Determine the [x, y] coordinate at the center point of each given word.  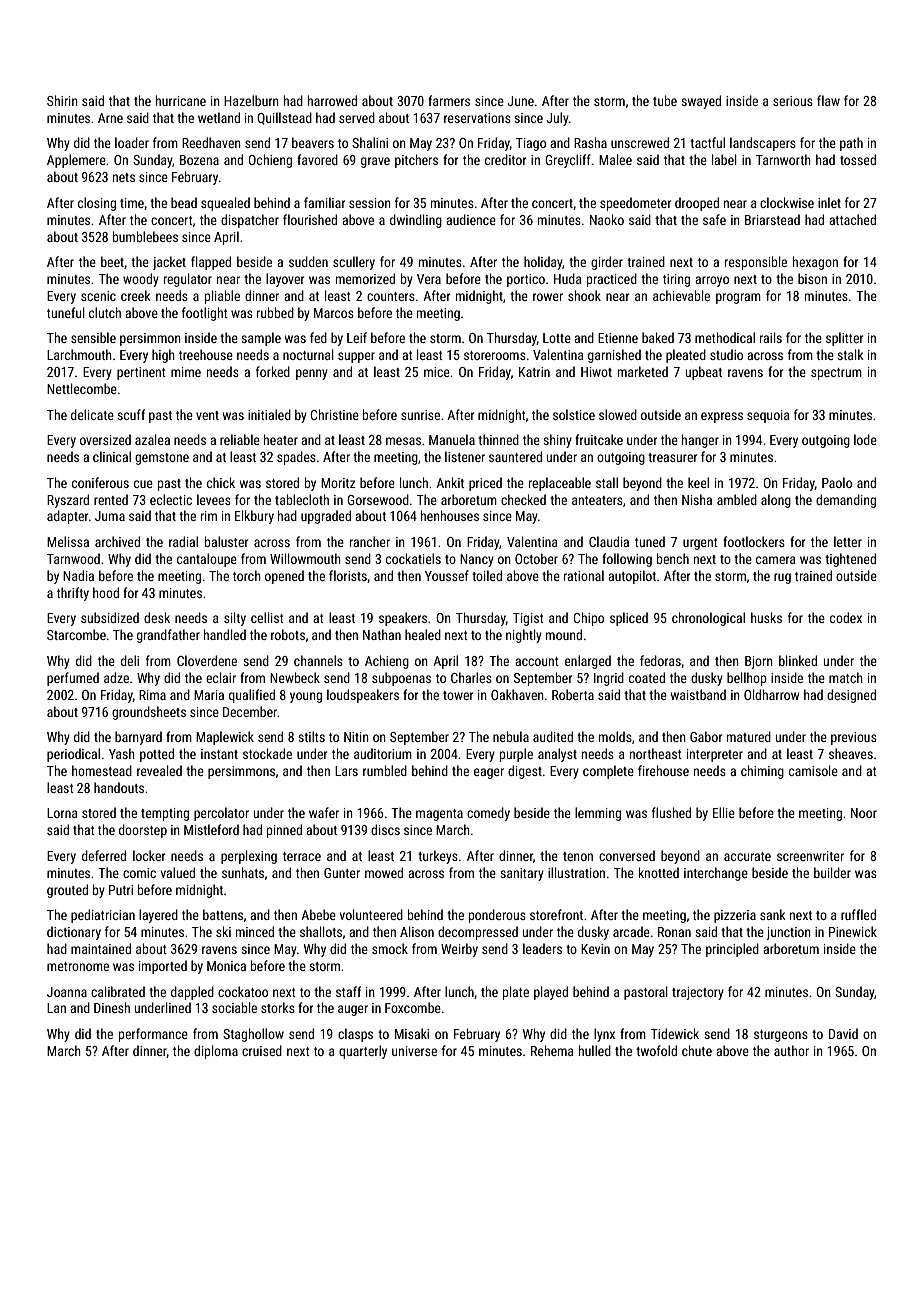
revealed [159, 770]
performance [153, 1035]
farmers [449, 100]
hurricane [181, 100]
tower [458, 695]
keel [698, 482]
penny [312, 374]
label [724, 159]
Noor [864, 813]
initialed [269, 414]
